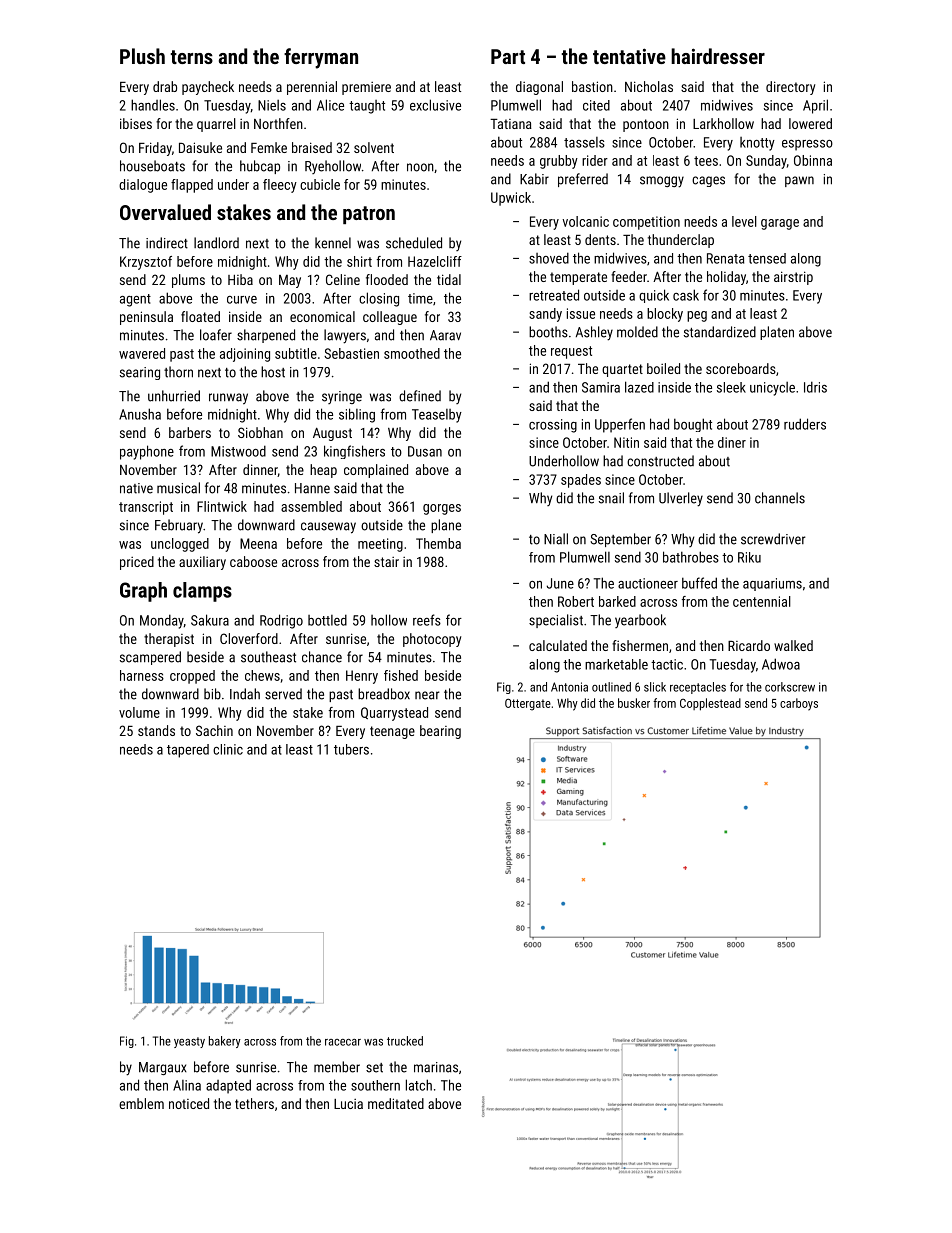 The image size is (952, 1233). Describe the element at coordinates (440, 732) in the screenshot. I see `bearing` at that location.
